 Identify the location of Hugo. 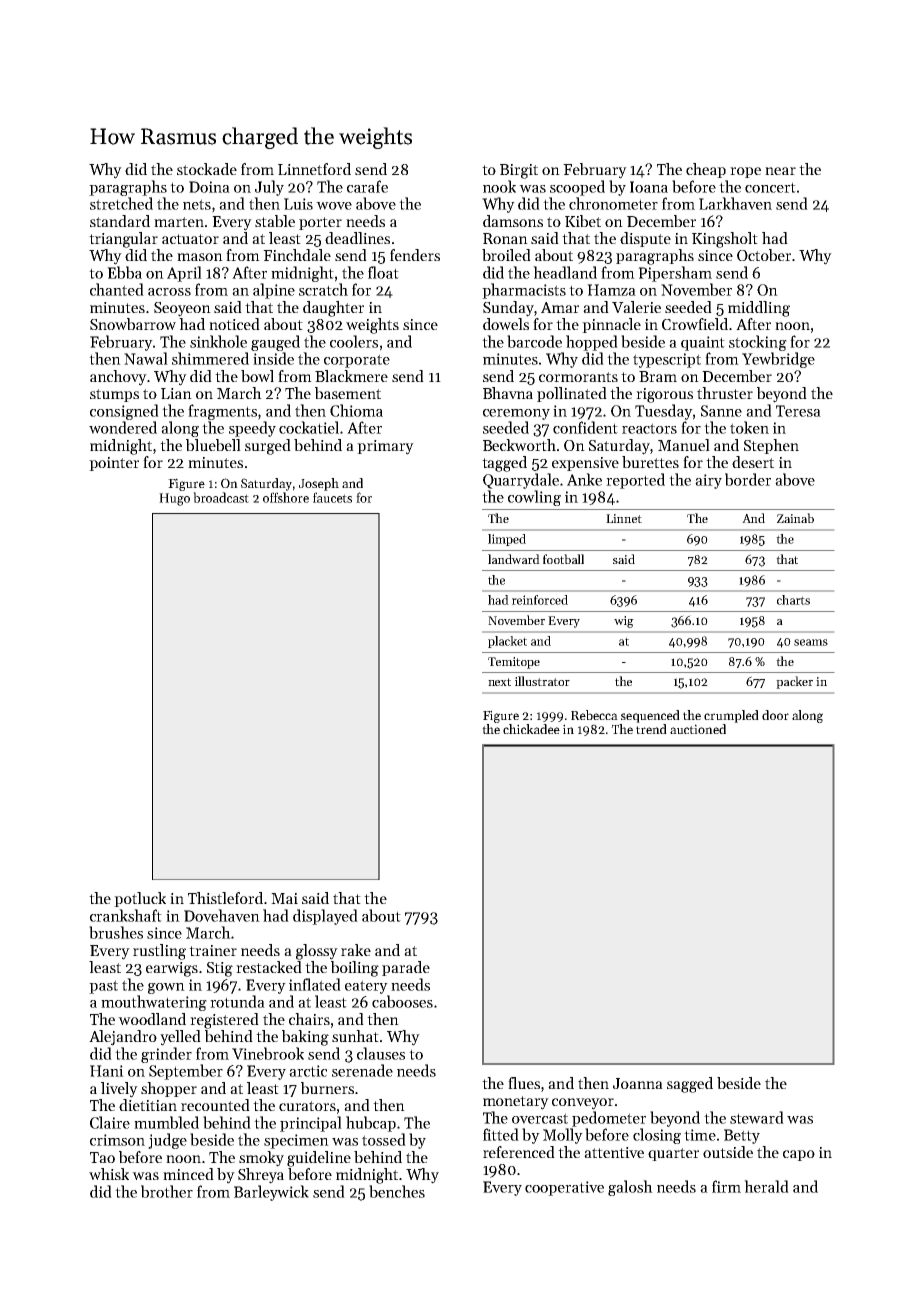
(174, 499).
